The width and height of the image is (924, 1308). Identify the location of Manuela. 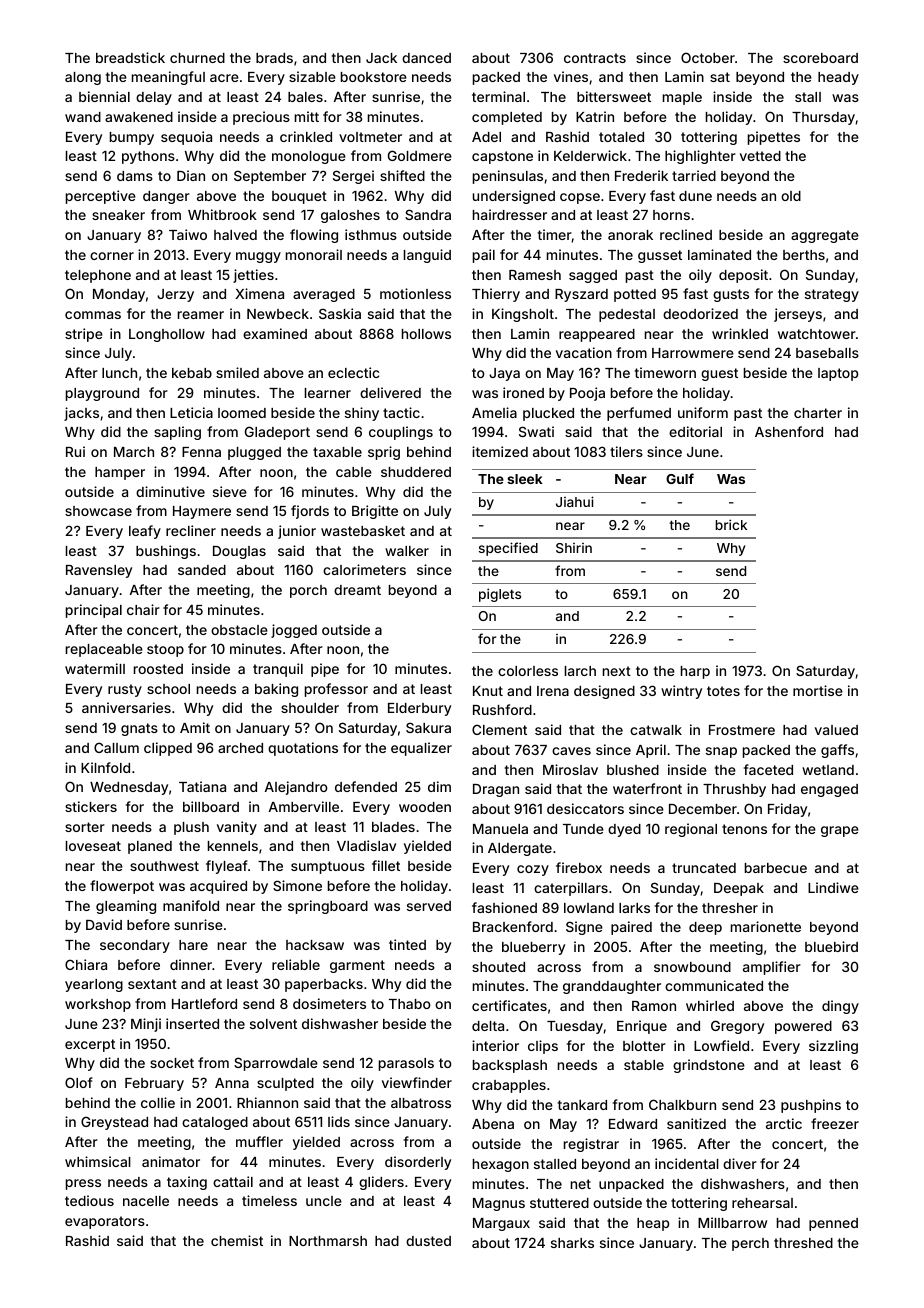
(500, 829).
